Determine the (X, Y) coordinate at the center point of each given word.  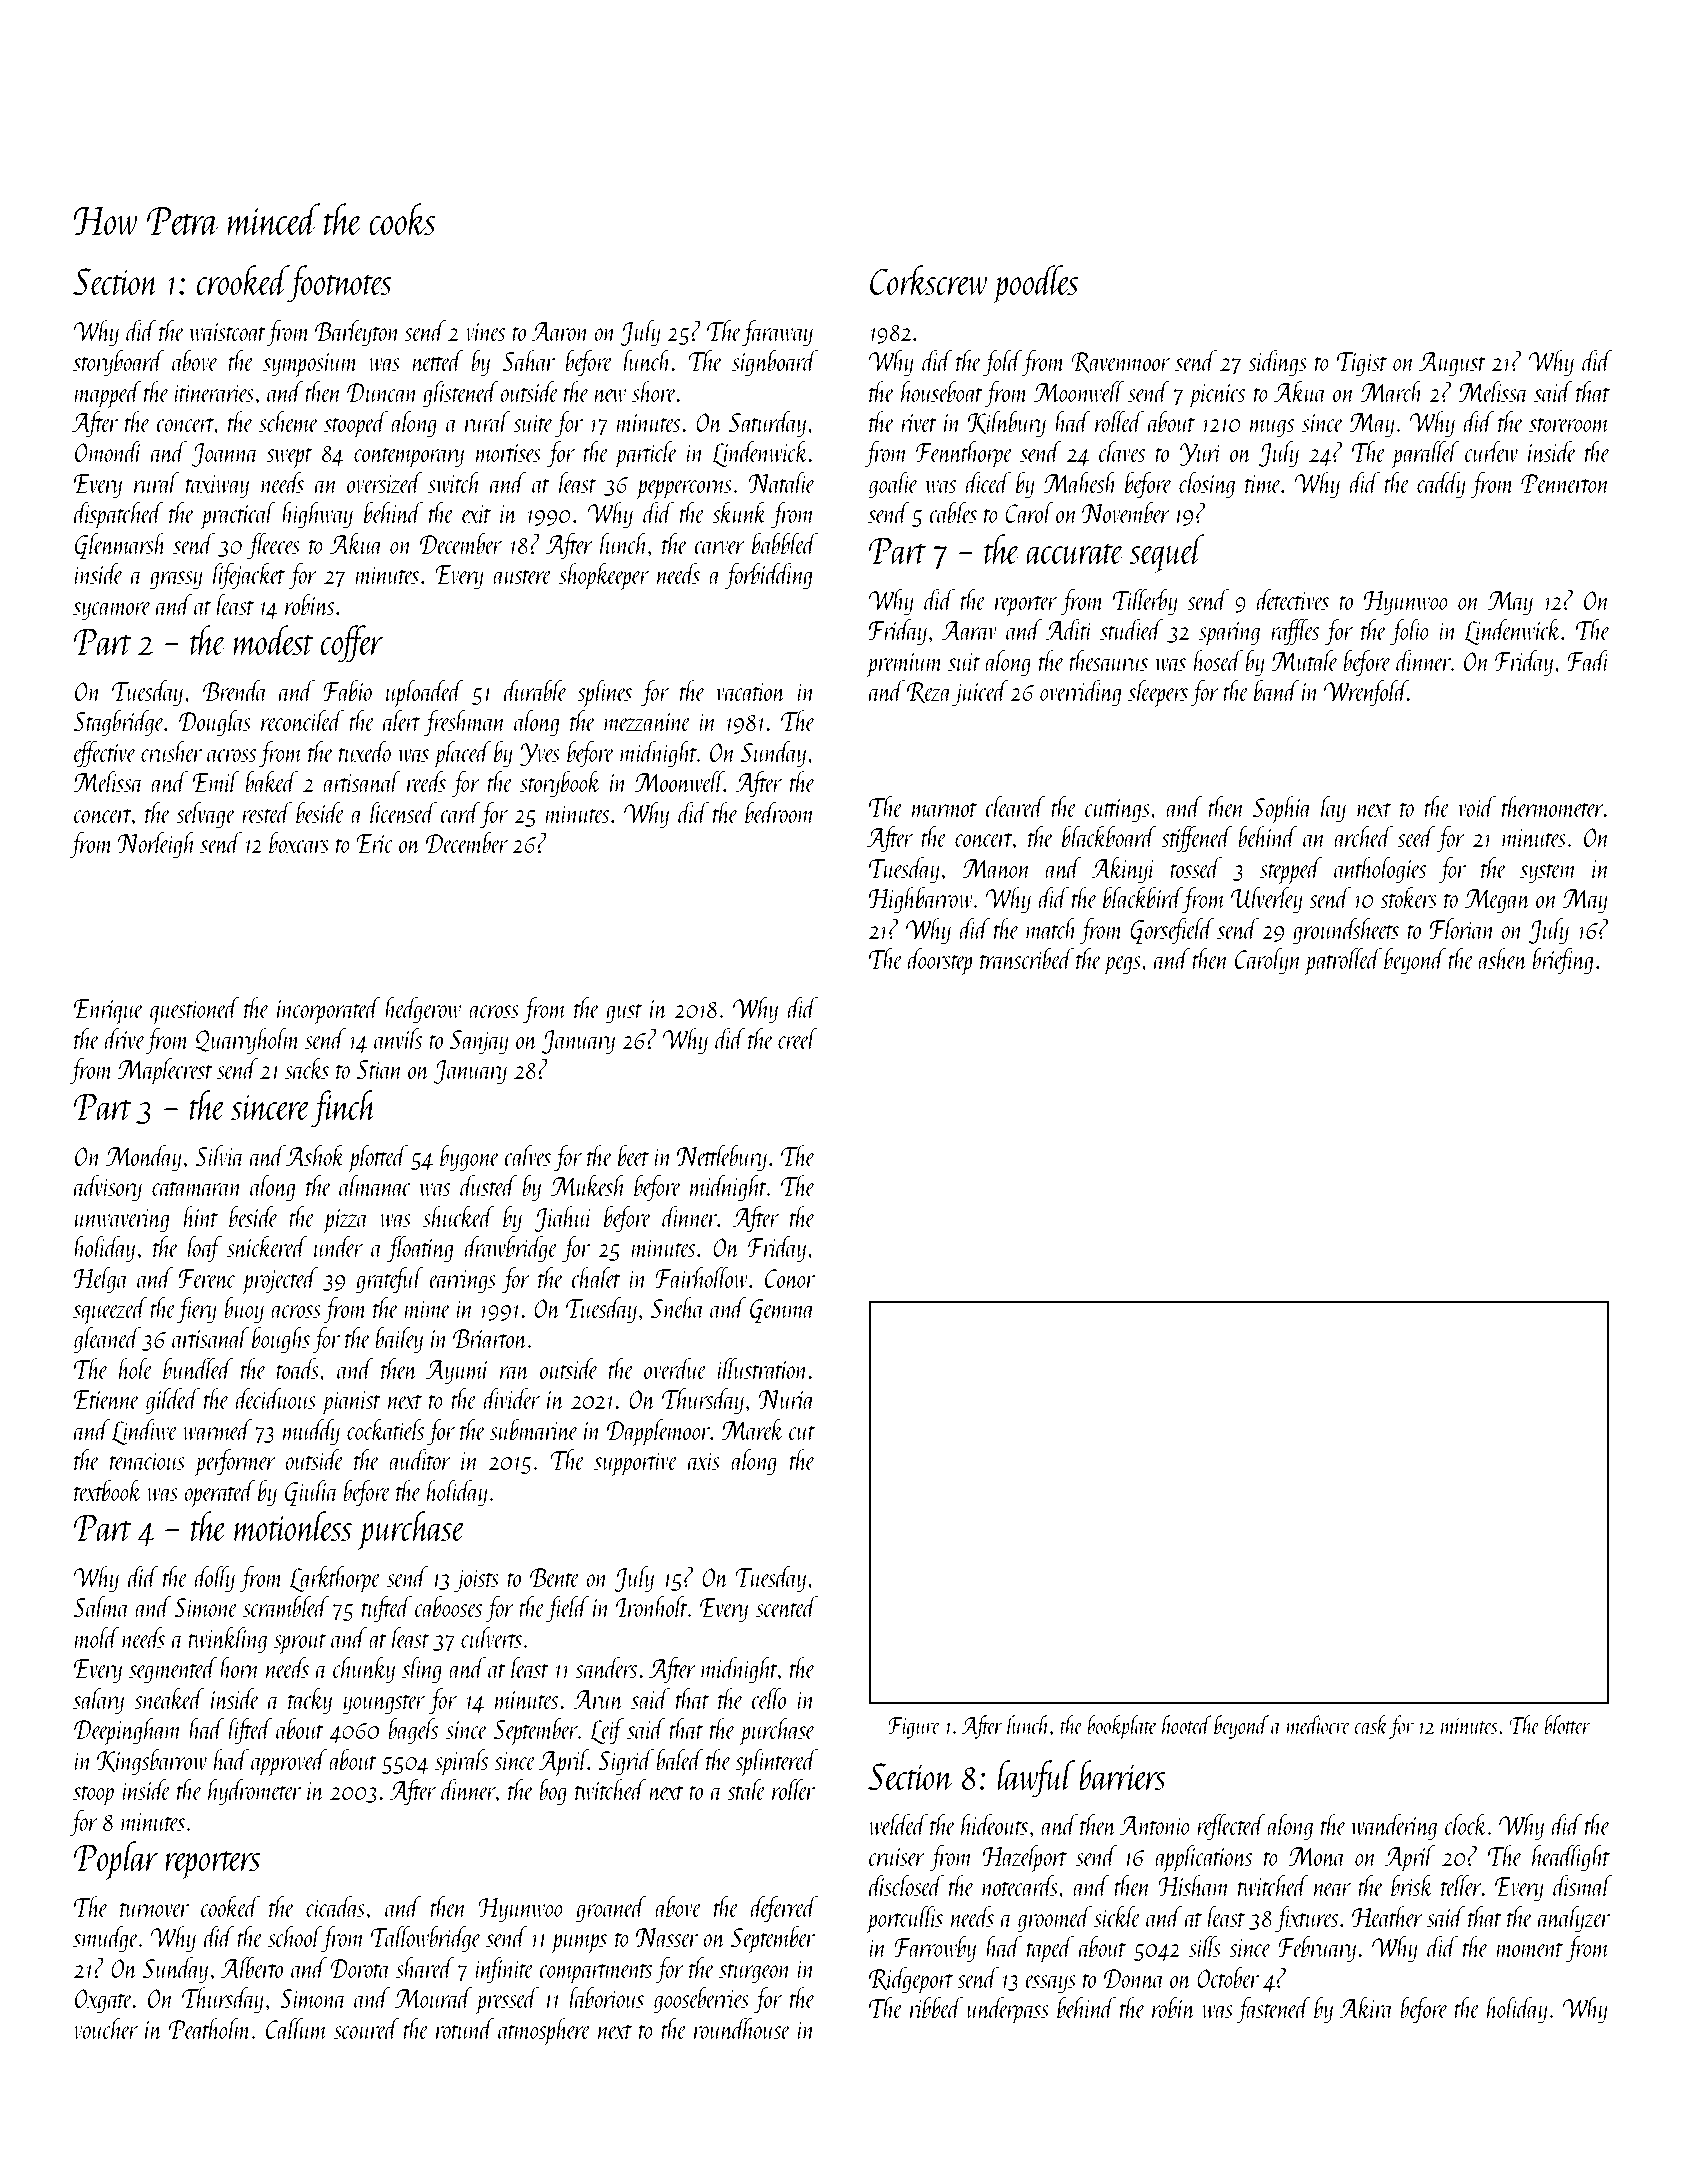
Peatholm (210, 2028)
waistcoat (227, 332)
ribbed (936, 2007)
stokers (1408, 897)
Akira (1366, 2007)
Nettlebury (722, 1158)
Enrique (109, 1012)
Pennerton (1565, 483)
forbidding (768, 576)
